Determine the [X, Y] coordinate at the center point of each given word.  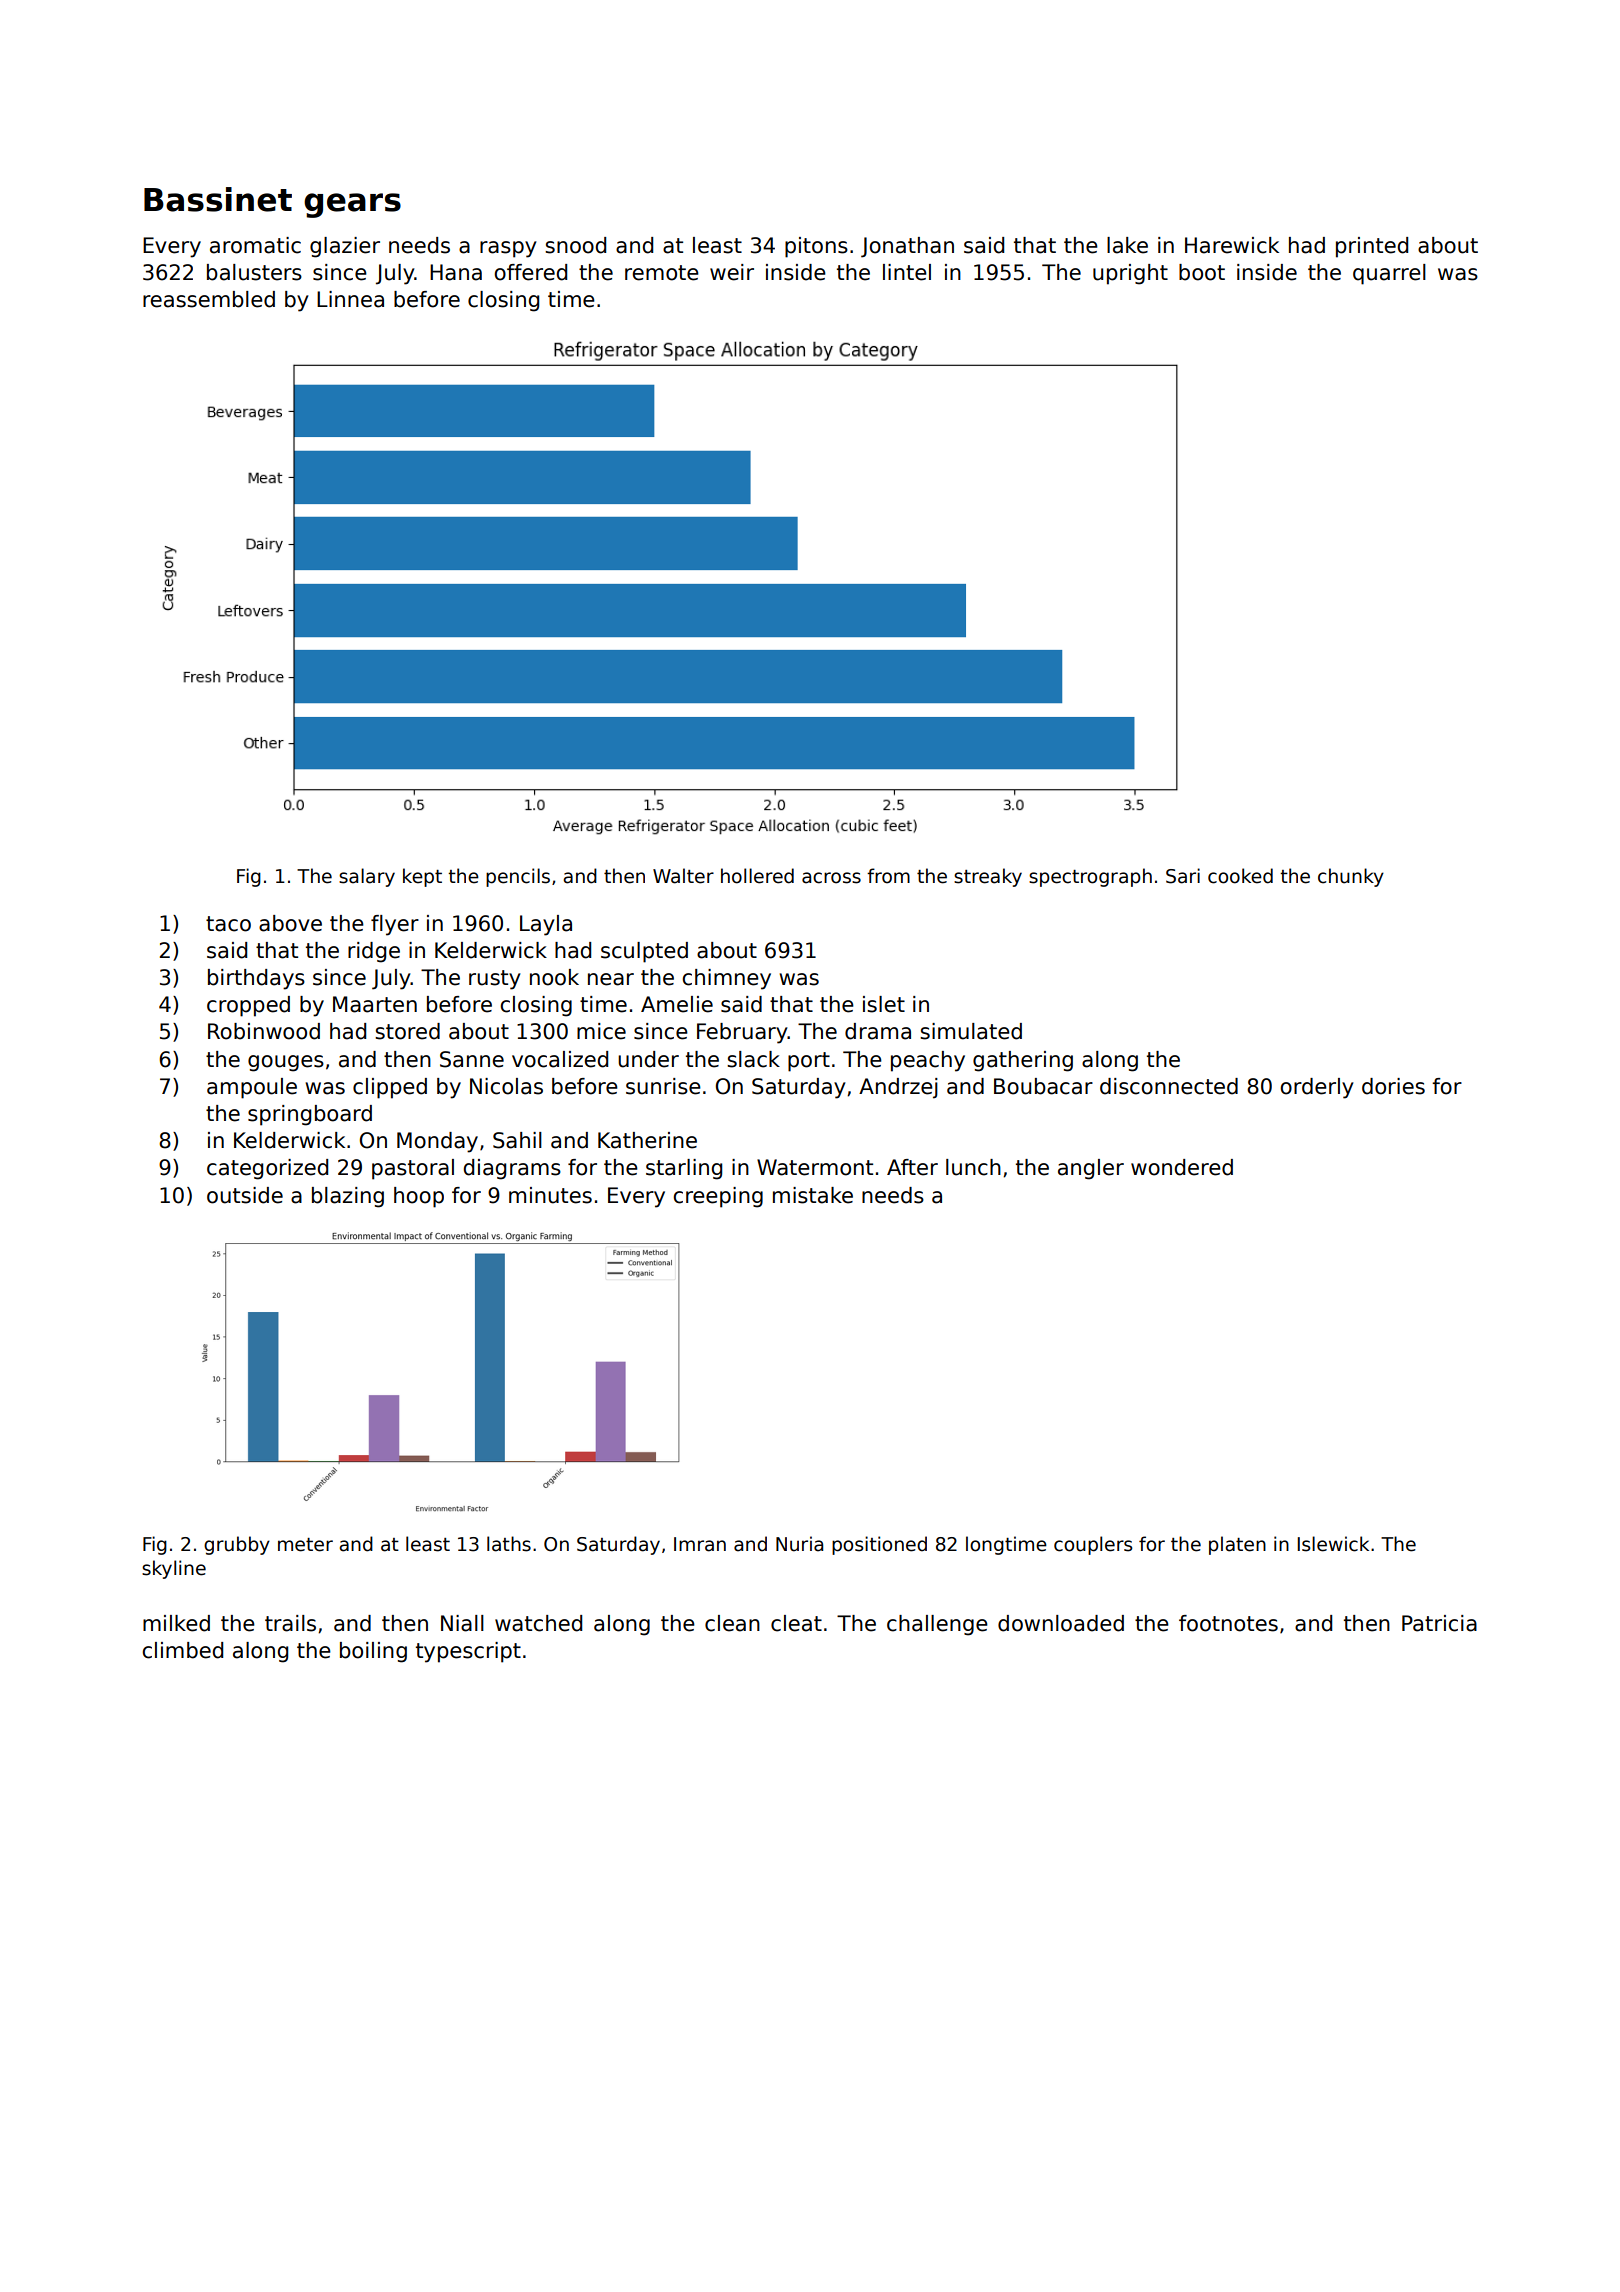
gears [352, 205]
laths [509, 1544]
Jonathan [907, 247]
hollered [757, 876]
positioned [879, 1545]
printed [1372, 247]
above [290, 923]
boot [1202, 272]
